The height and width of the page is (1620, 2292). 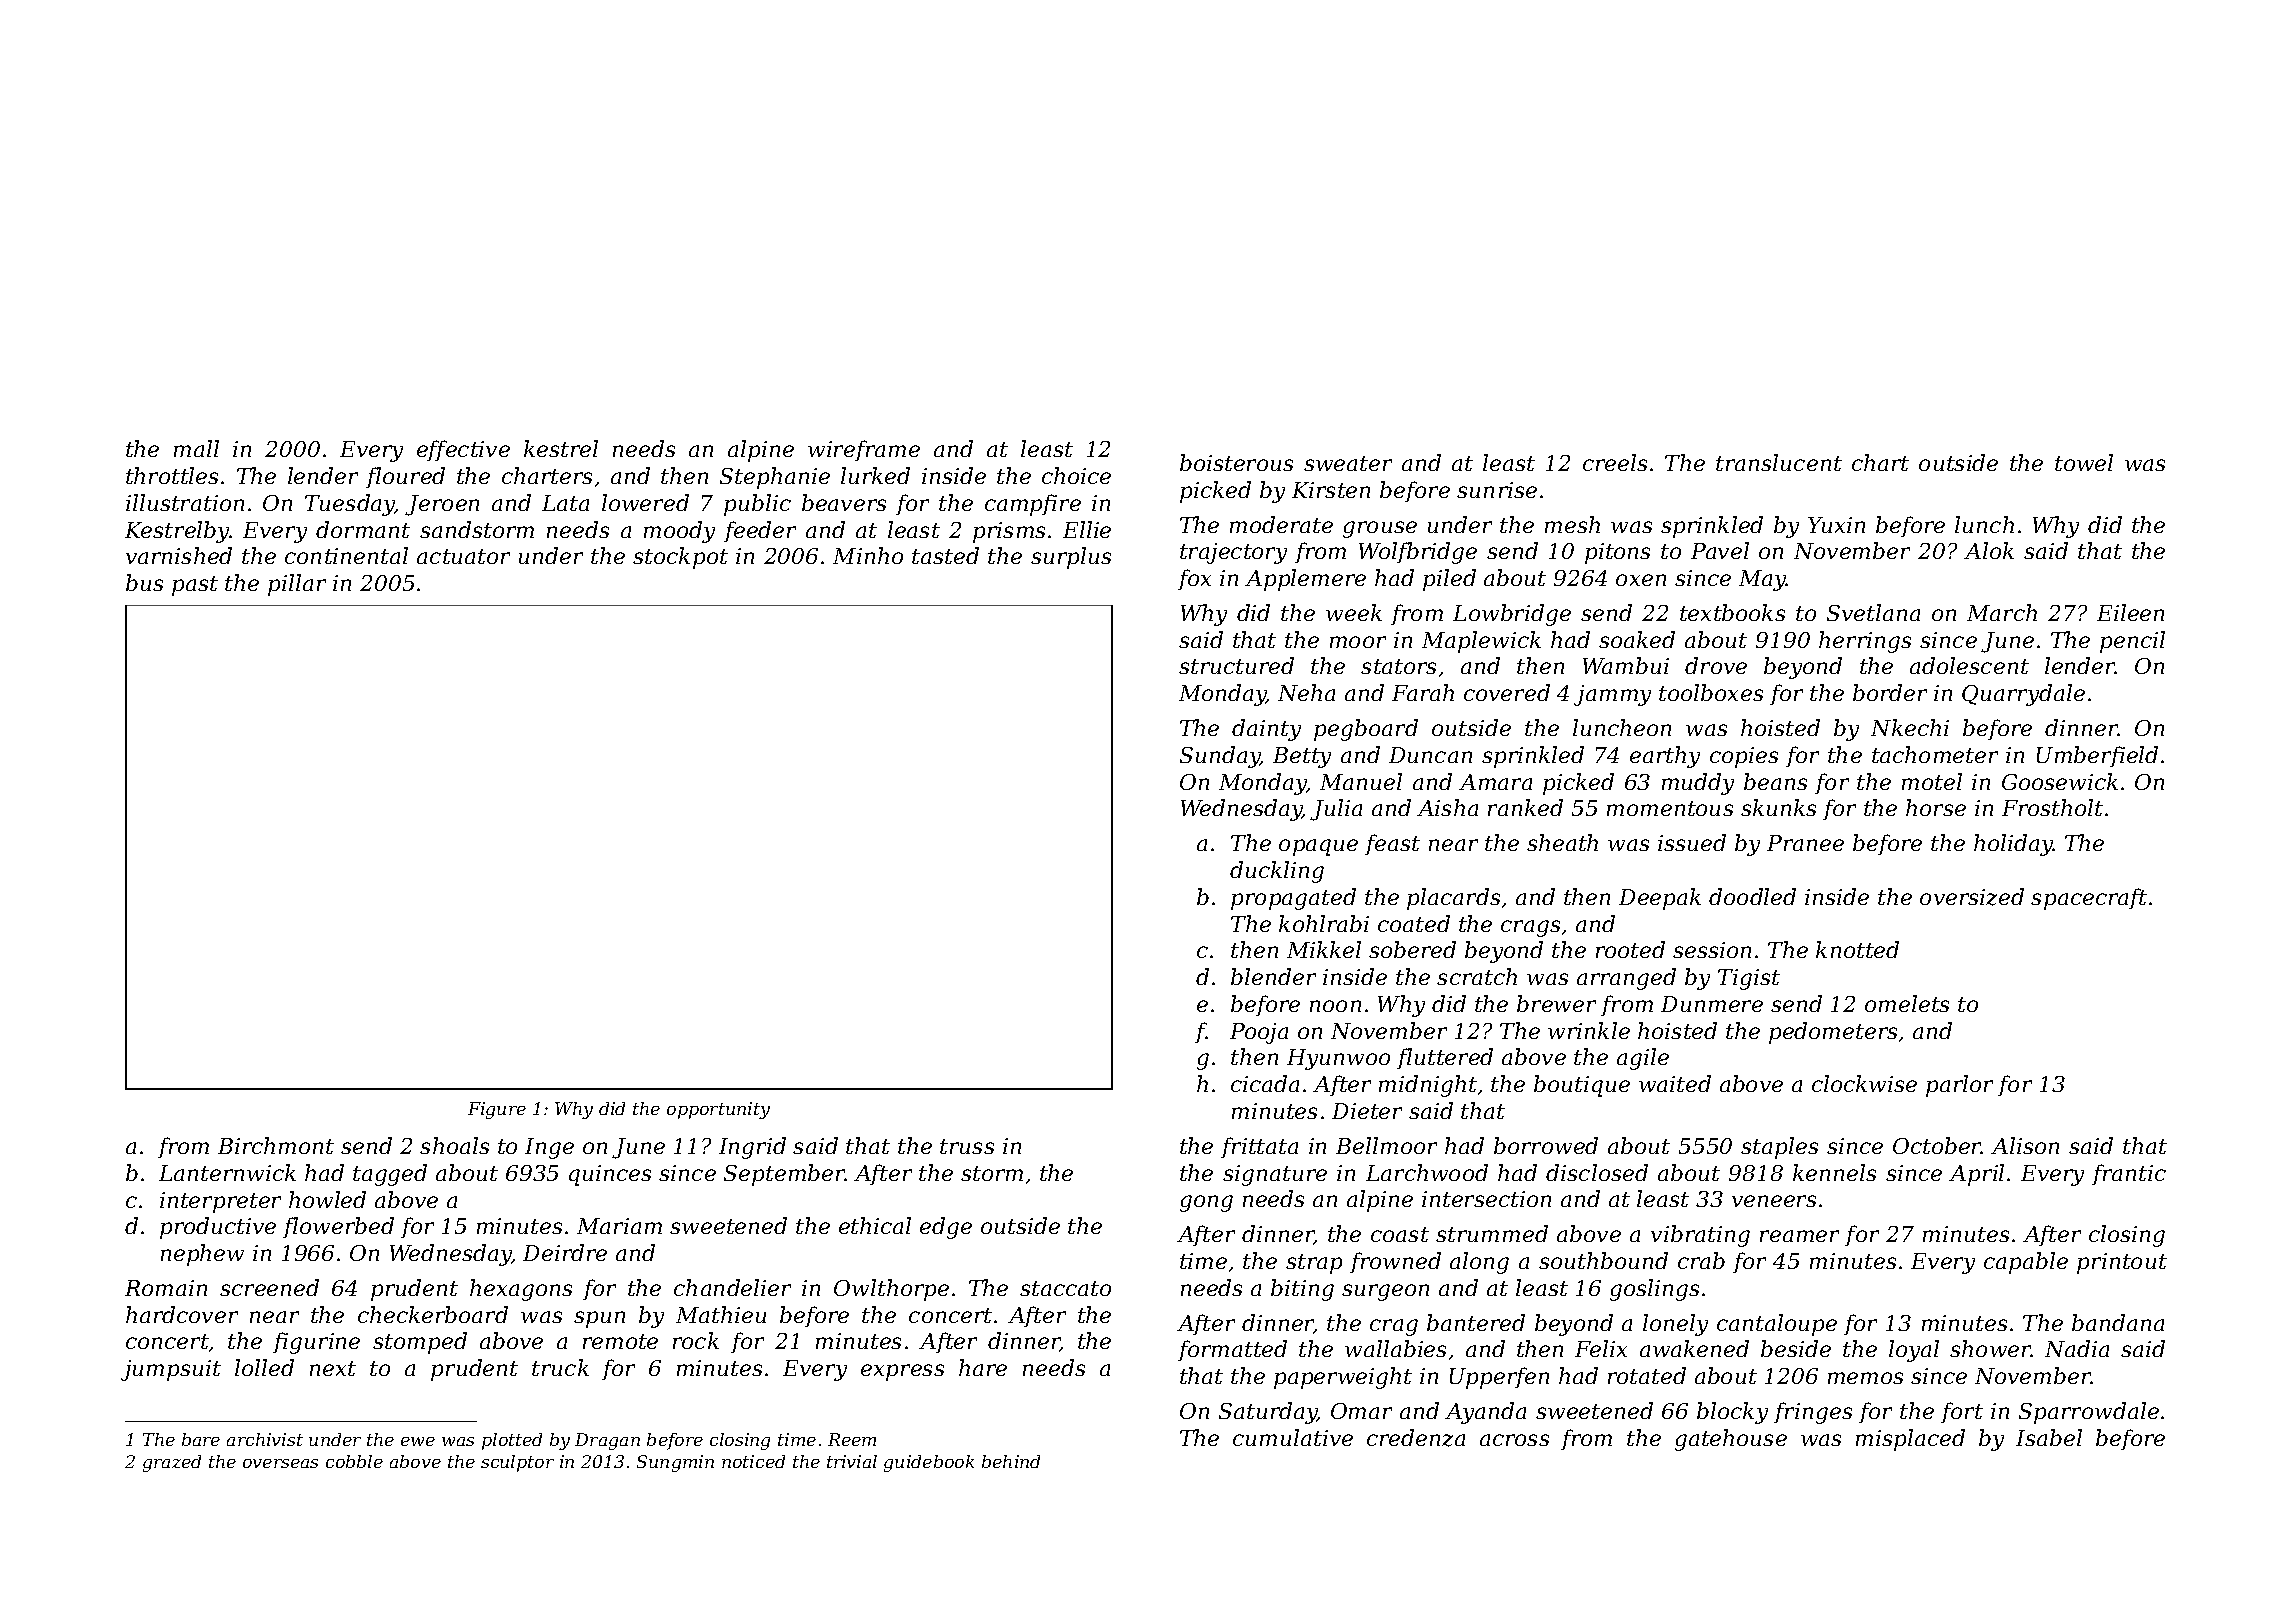 What do you see at coordinates (1615, 462) in the page?
I see `creels` at bounding box center [1615, 462].
